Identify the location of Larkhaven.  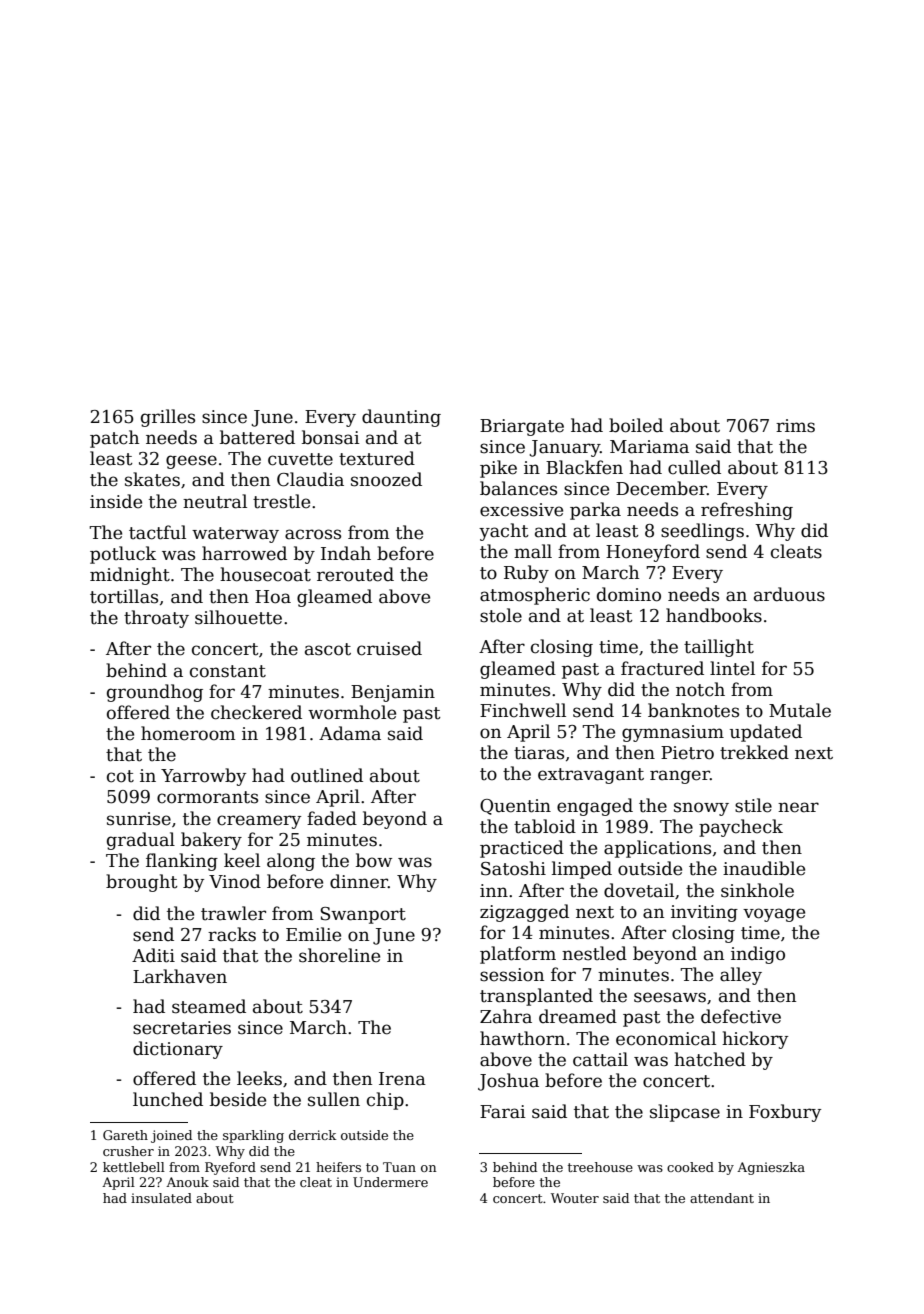
(180, 976).
